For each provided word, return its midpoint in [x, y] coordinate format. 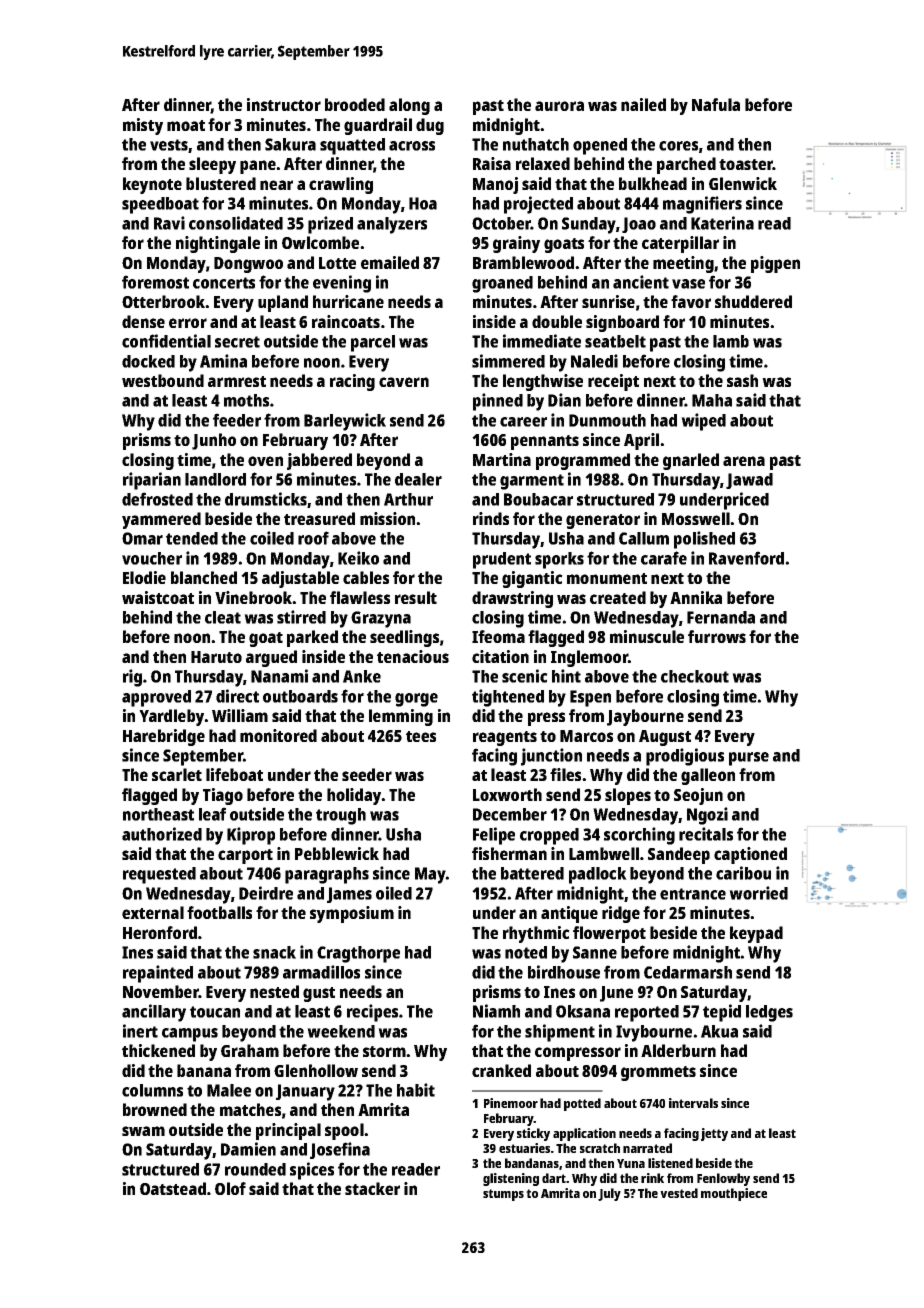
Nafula [716, 104]
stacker [372, 1188]
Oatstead [173, 1188]
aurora [559, 106]
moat [186, 125]
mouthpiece [734, 1194]
